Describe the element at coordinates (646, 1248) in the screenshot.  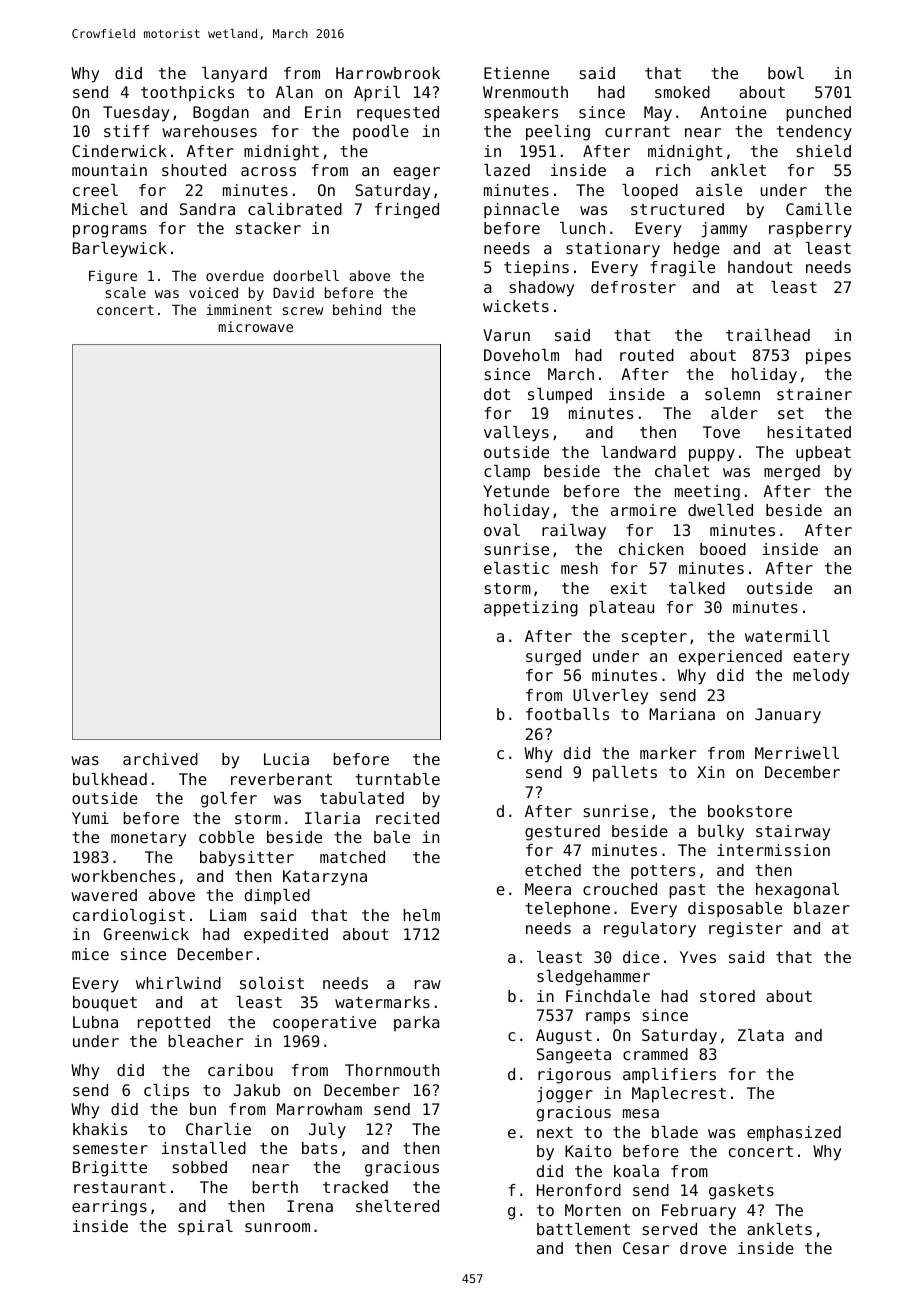
I see `Cesar` at that location.
